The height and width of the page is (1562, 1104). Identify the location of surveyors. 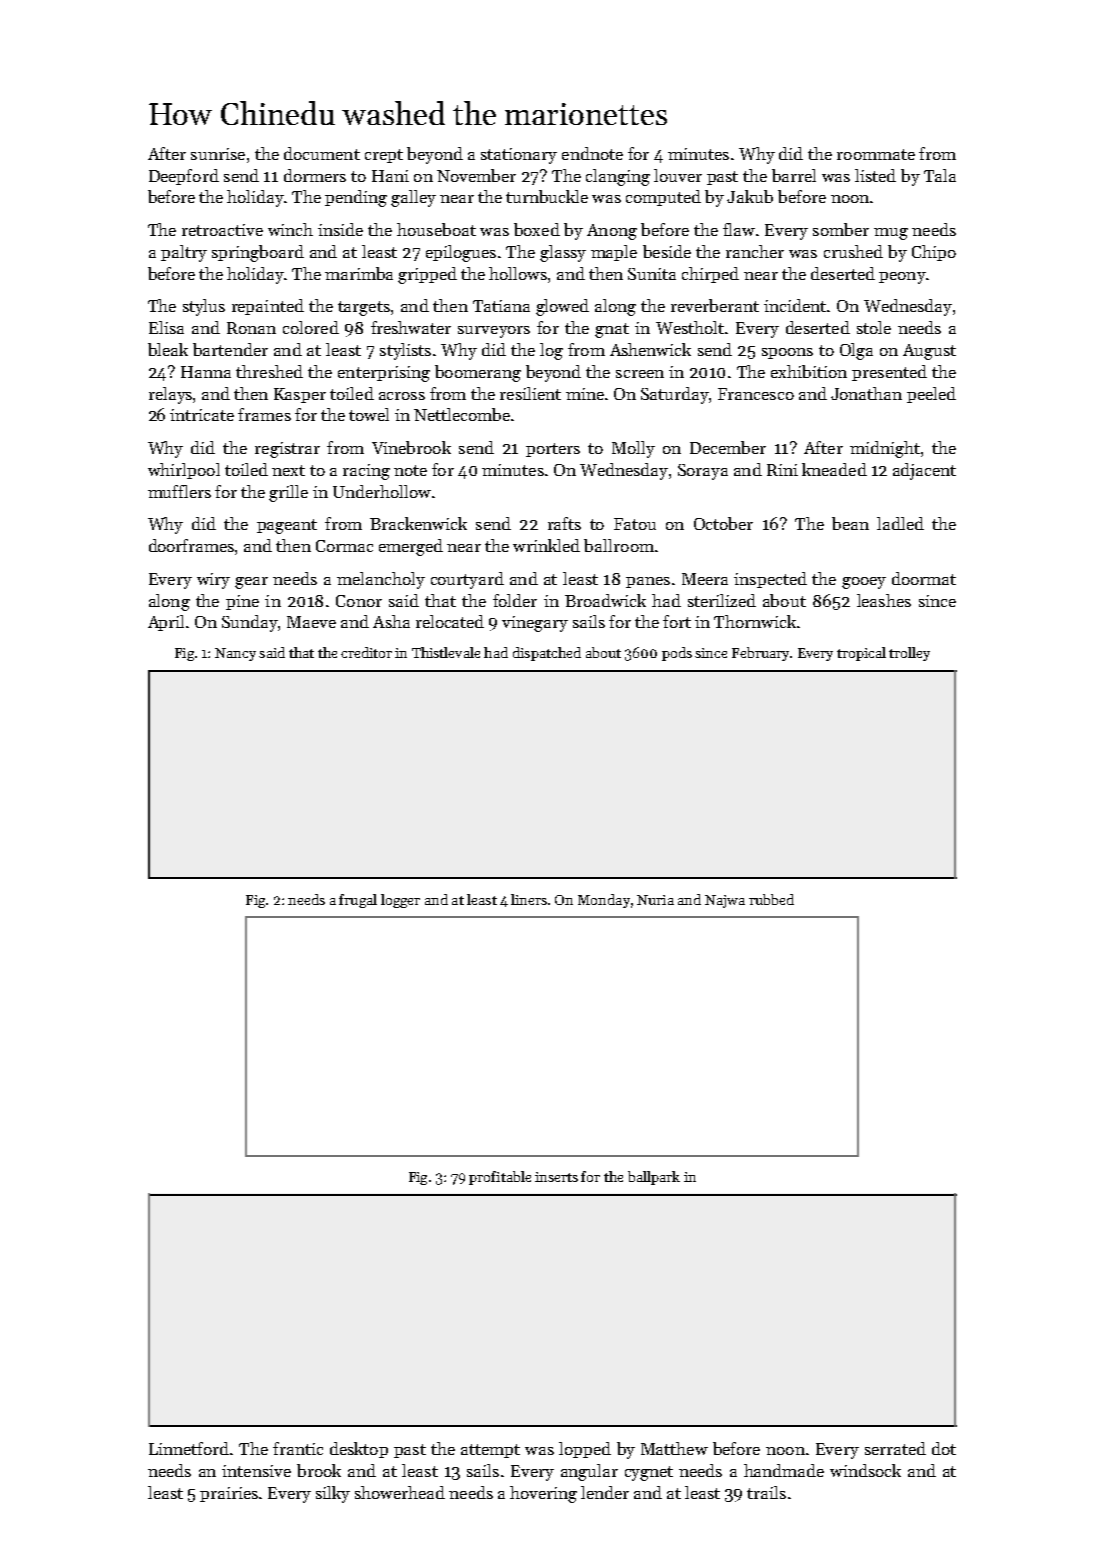
(494, 332).
